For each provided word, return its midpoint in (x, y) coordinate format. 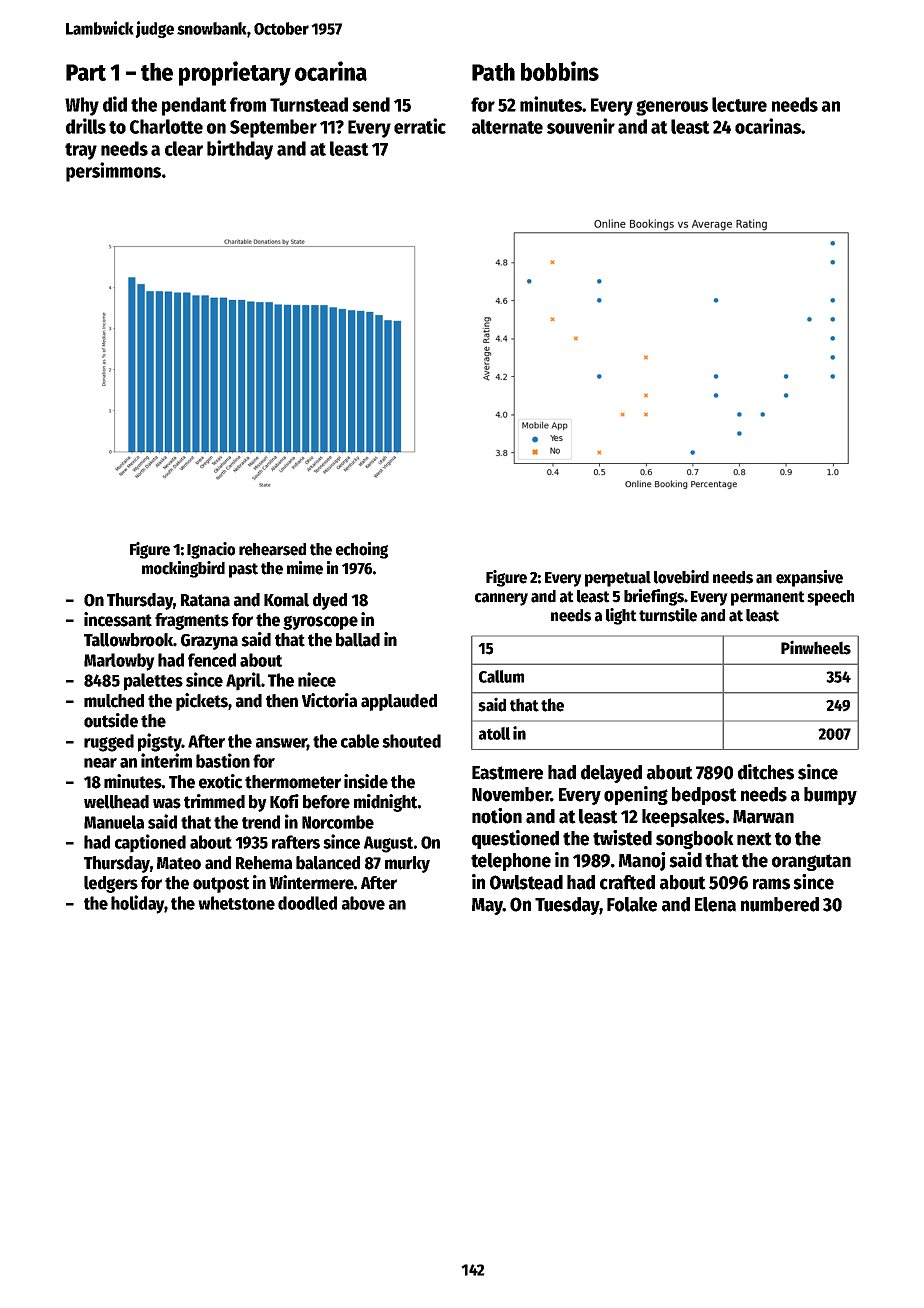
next (754, 839)
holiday (138, 904)
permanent (768, 598)
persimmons (113, 172)
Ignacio (211, 550)
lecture (739, 104)
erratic (420, 126)
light (621, 616)
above (363, 903)
